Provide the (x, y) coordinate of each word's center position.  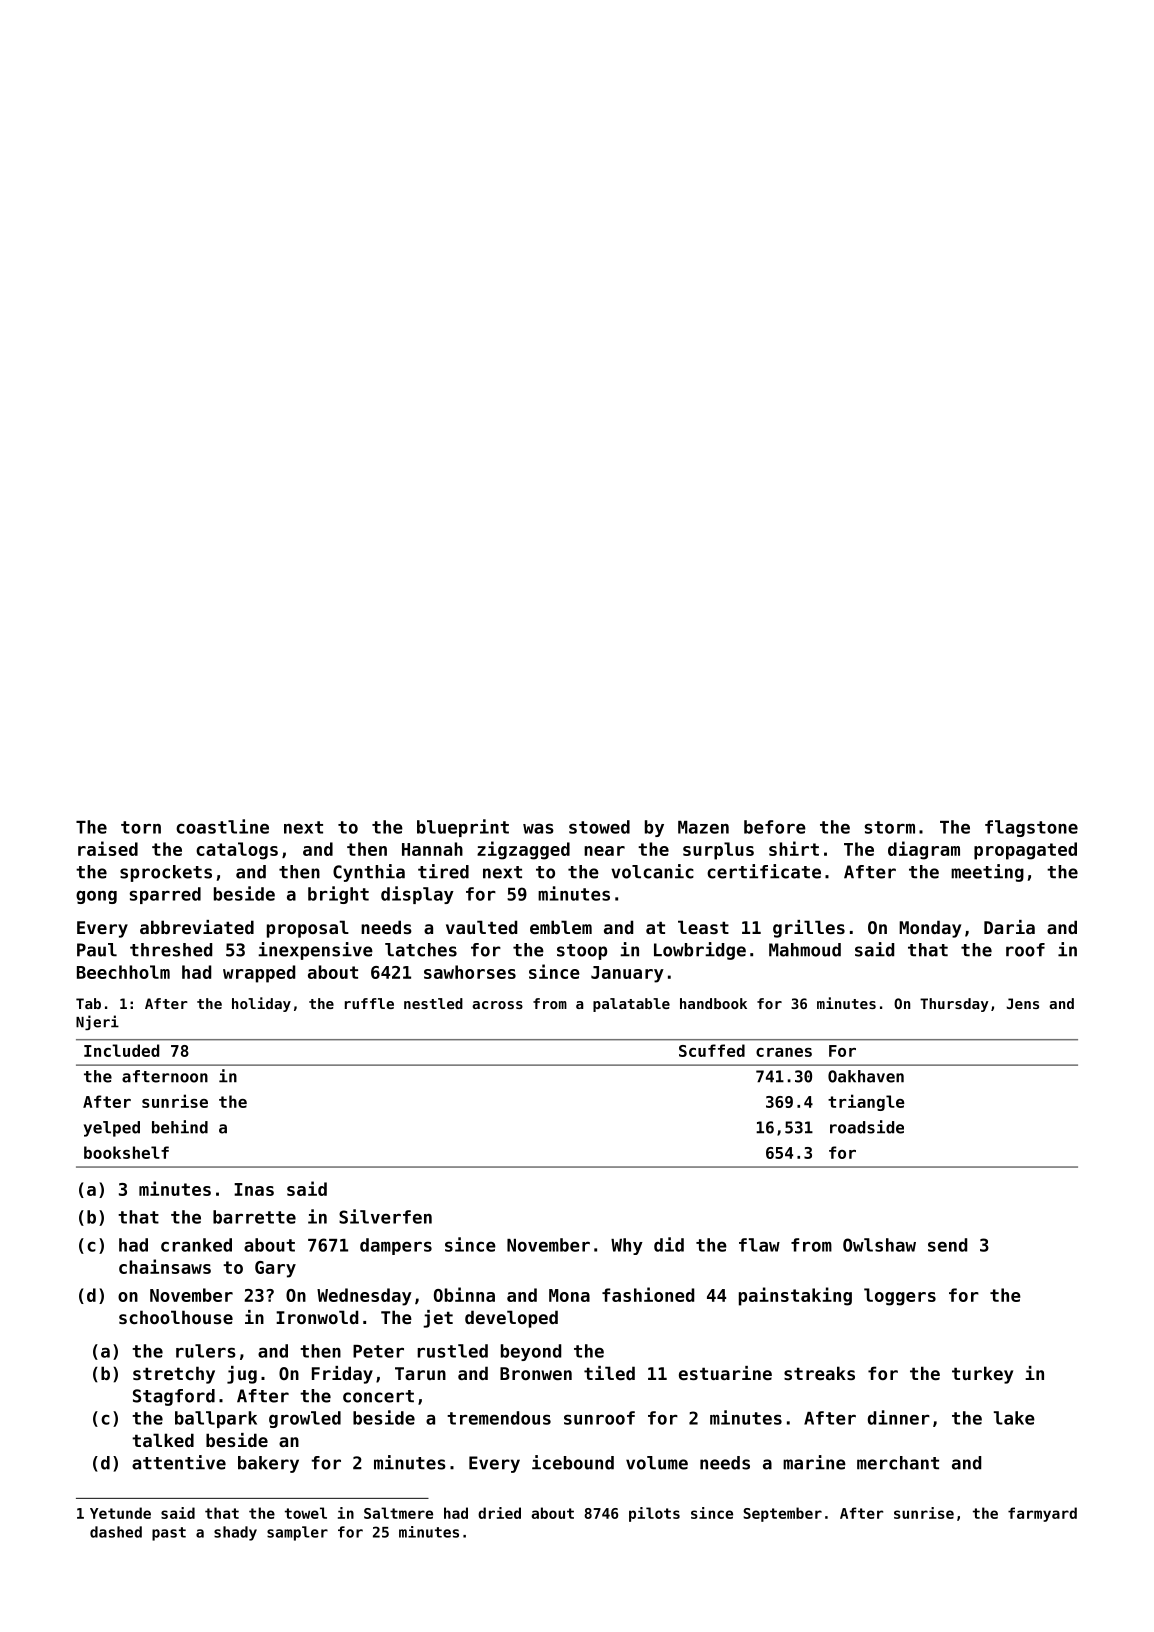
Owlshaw (879, 1245)
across (497, 1005)
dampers (396, 1246)
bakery (268, 1464)
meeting (987, 873)
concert (378, 1396)
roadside (867, 1127)
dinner (899, 1417)
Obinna (464, 1294)
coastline (222, 826)
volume (657, 1463)
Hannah (432, 849)
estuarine (725, 1373)
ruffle (369, 1003)
